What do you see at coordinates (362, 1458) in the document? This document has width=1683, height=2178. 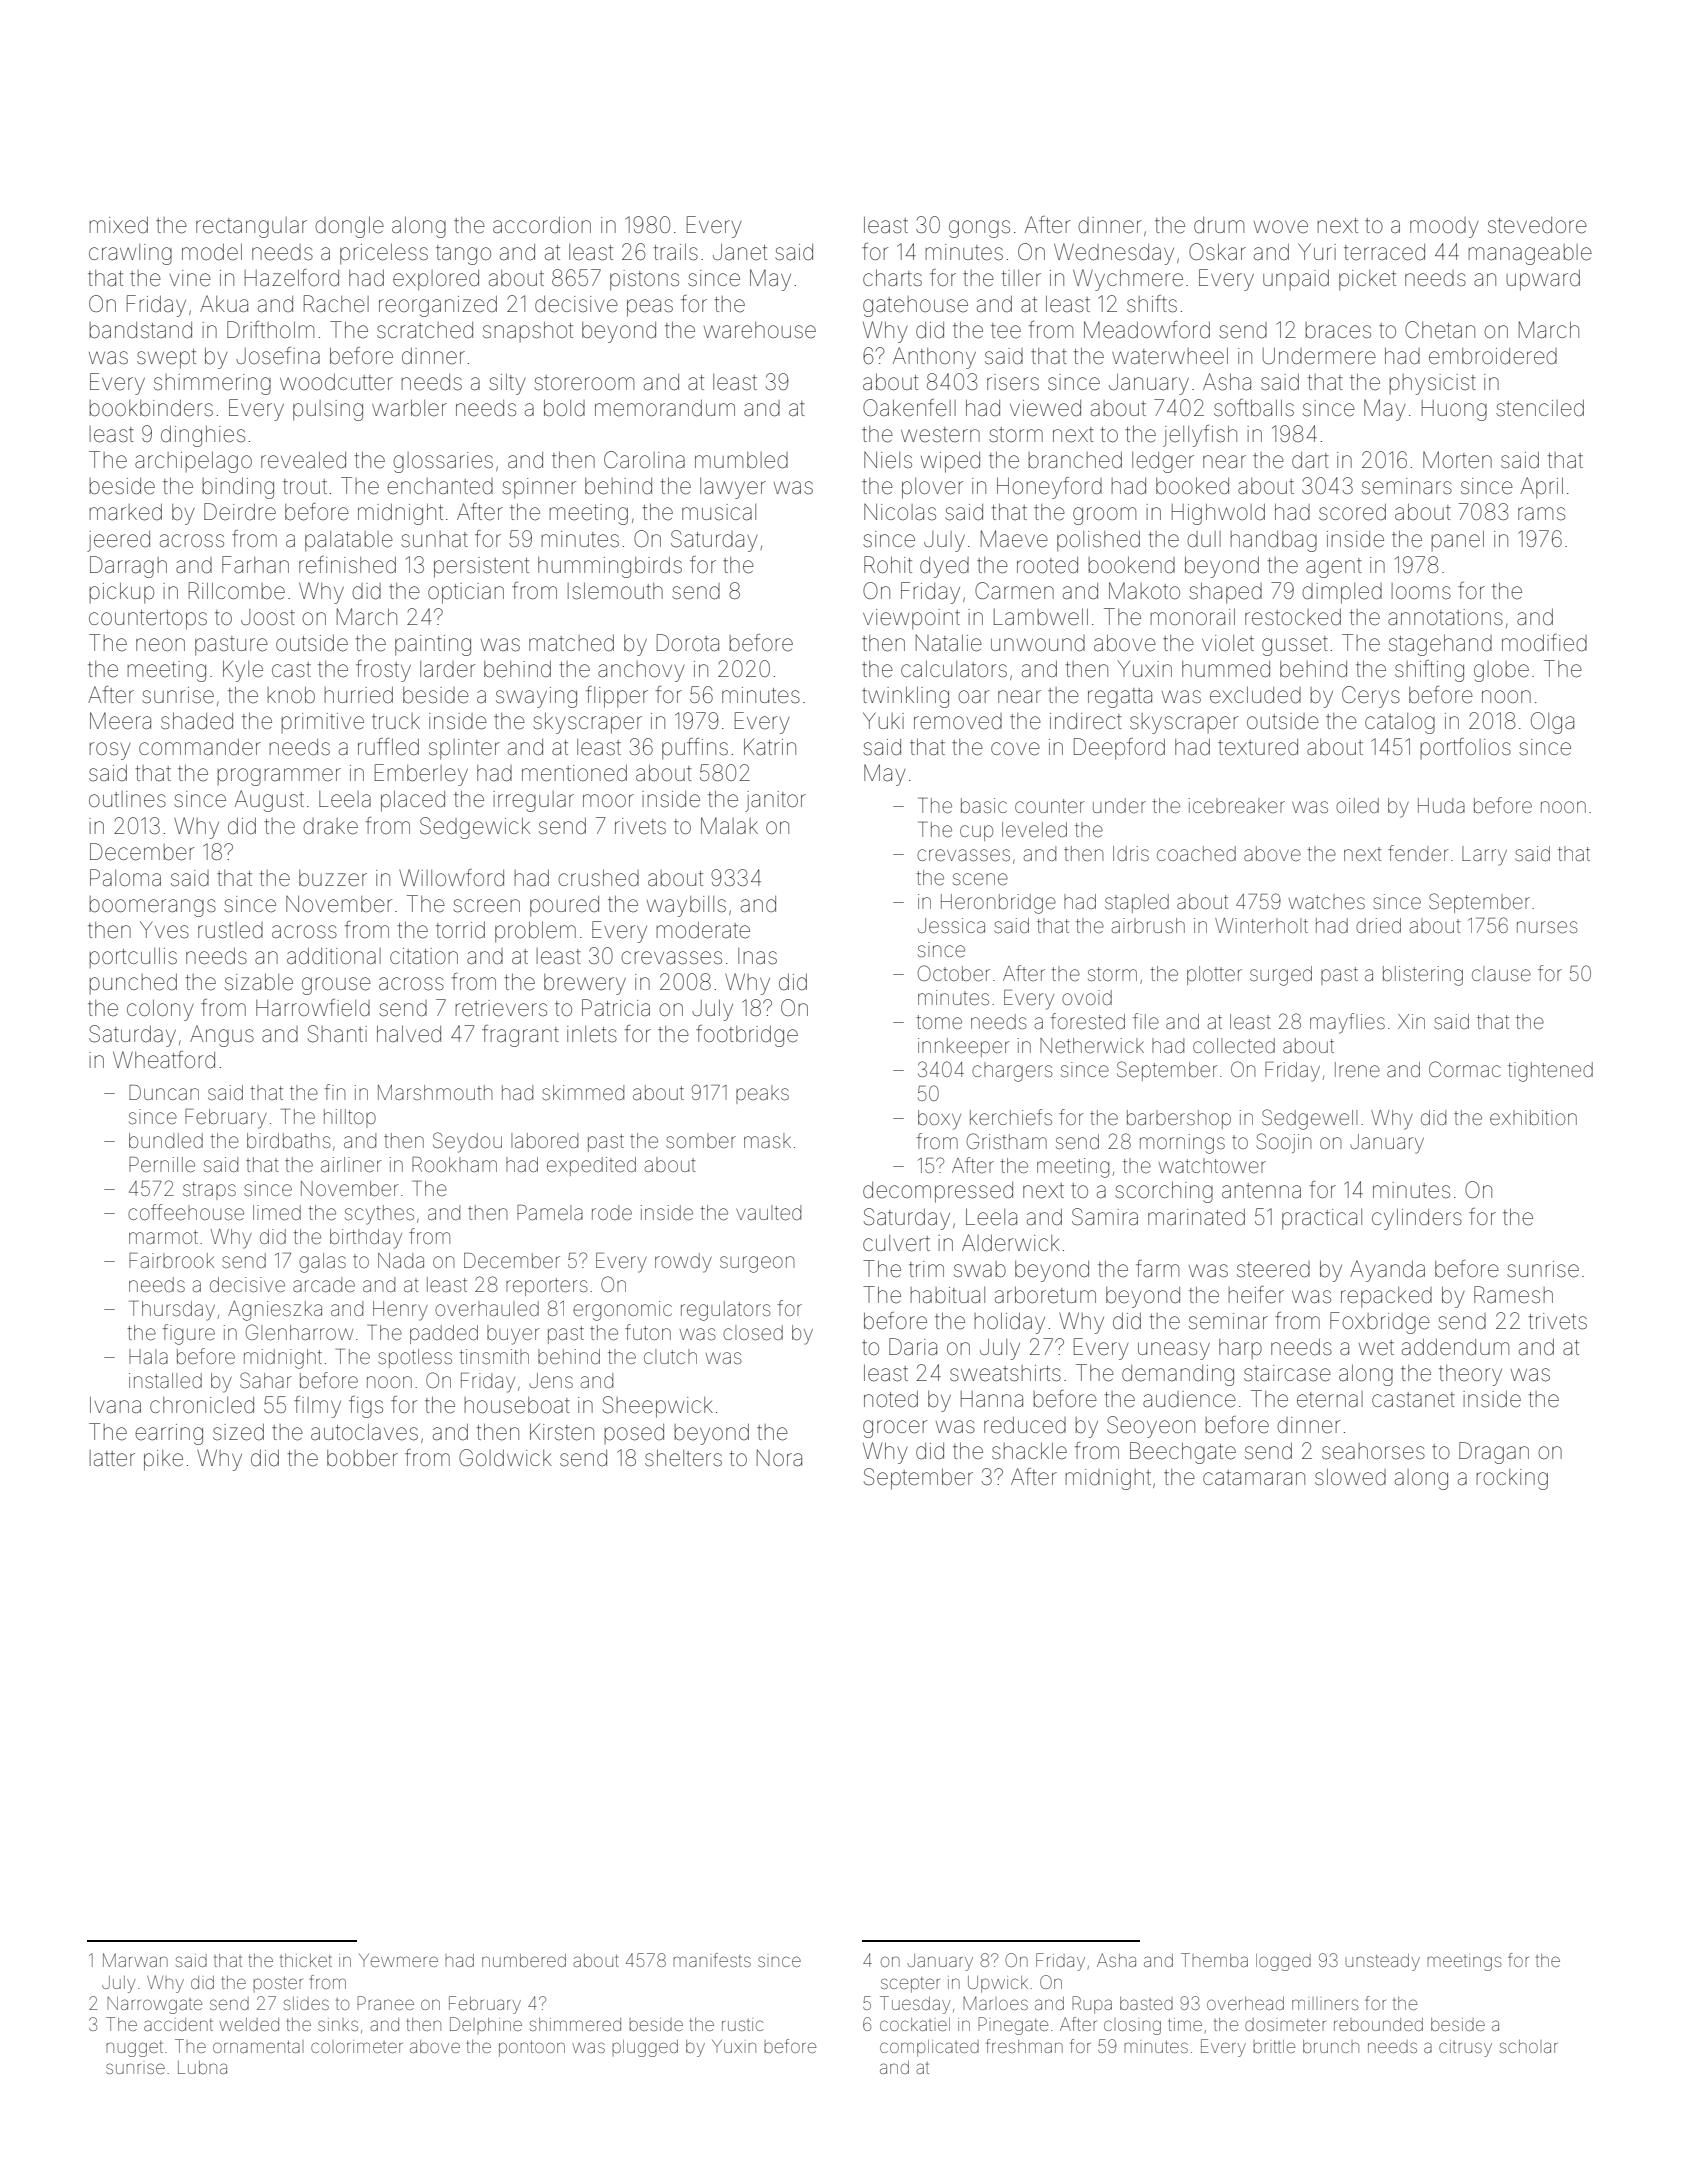 I see `bobber` at bounding box center [362, 1458].
